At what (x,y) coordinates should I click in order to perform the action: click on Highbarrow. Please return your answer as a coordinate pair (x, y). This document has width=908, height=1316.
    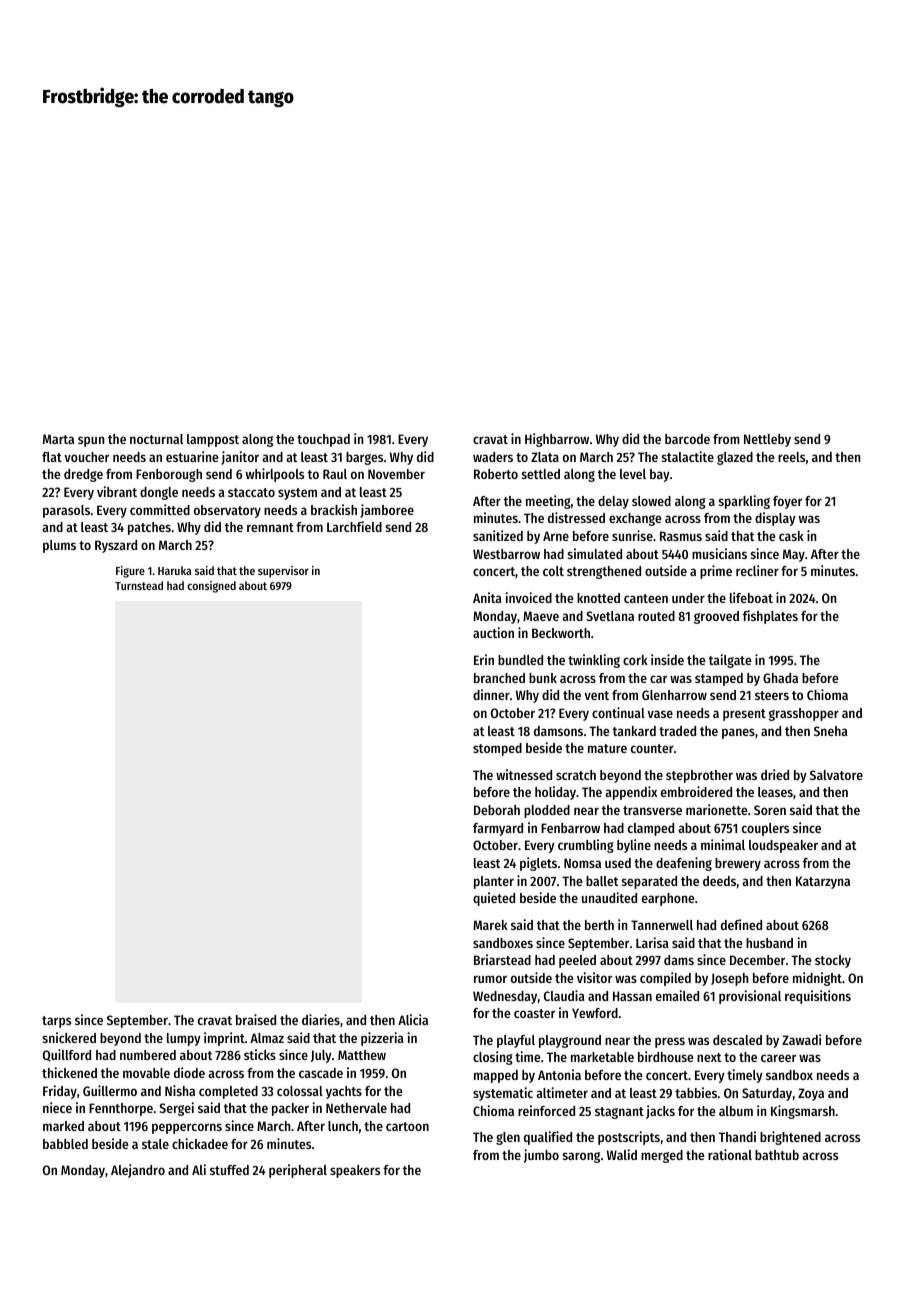
    Looking at the image, I should click on (557, 440).
